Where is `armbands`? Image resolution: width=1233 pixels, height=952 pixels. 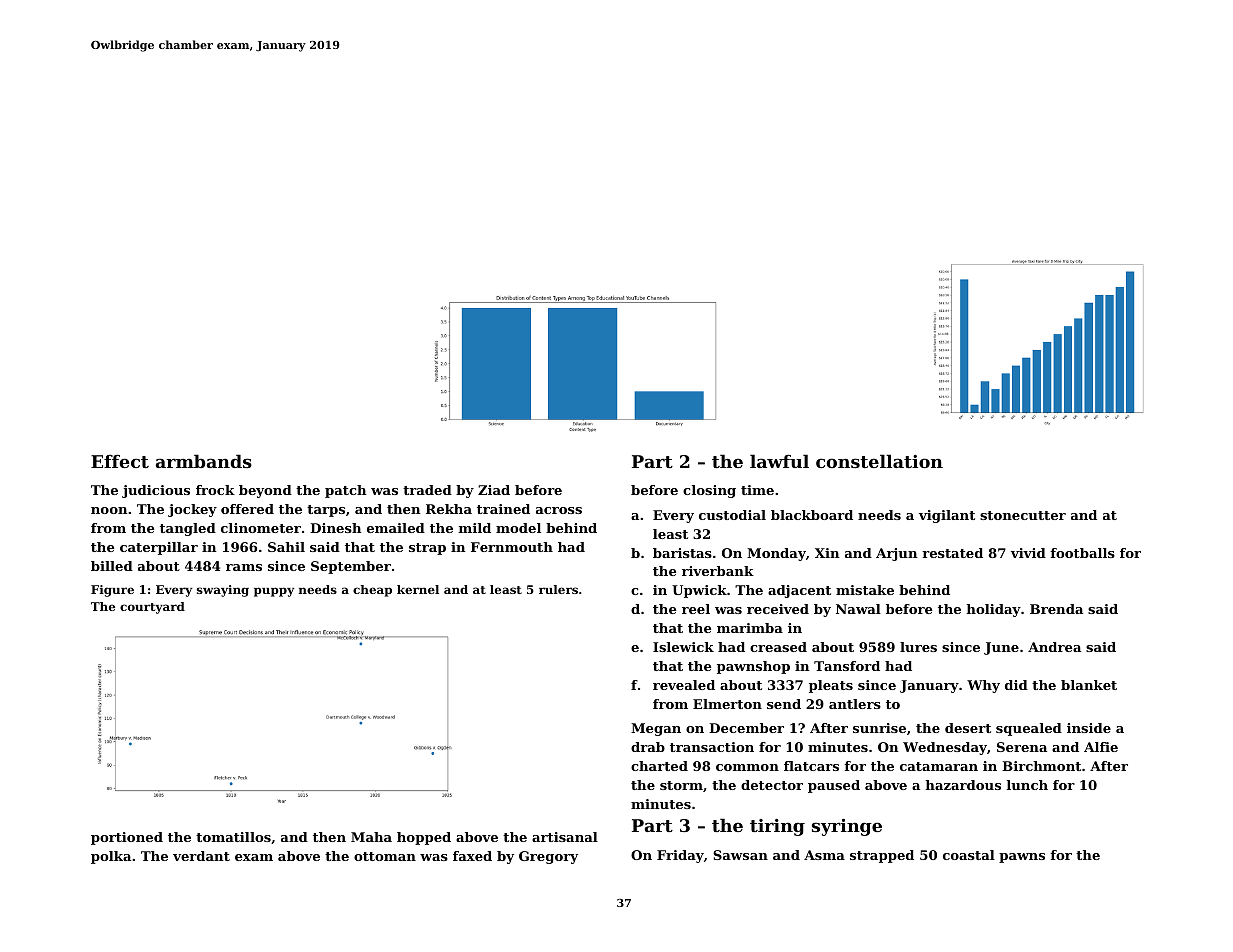
armbands is located at coordinates (204, 461).
